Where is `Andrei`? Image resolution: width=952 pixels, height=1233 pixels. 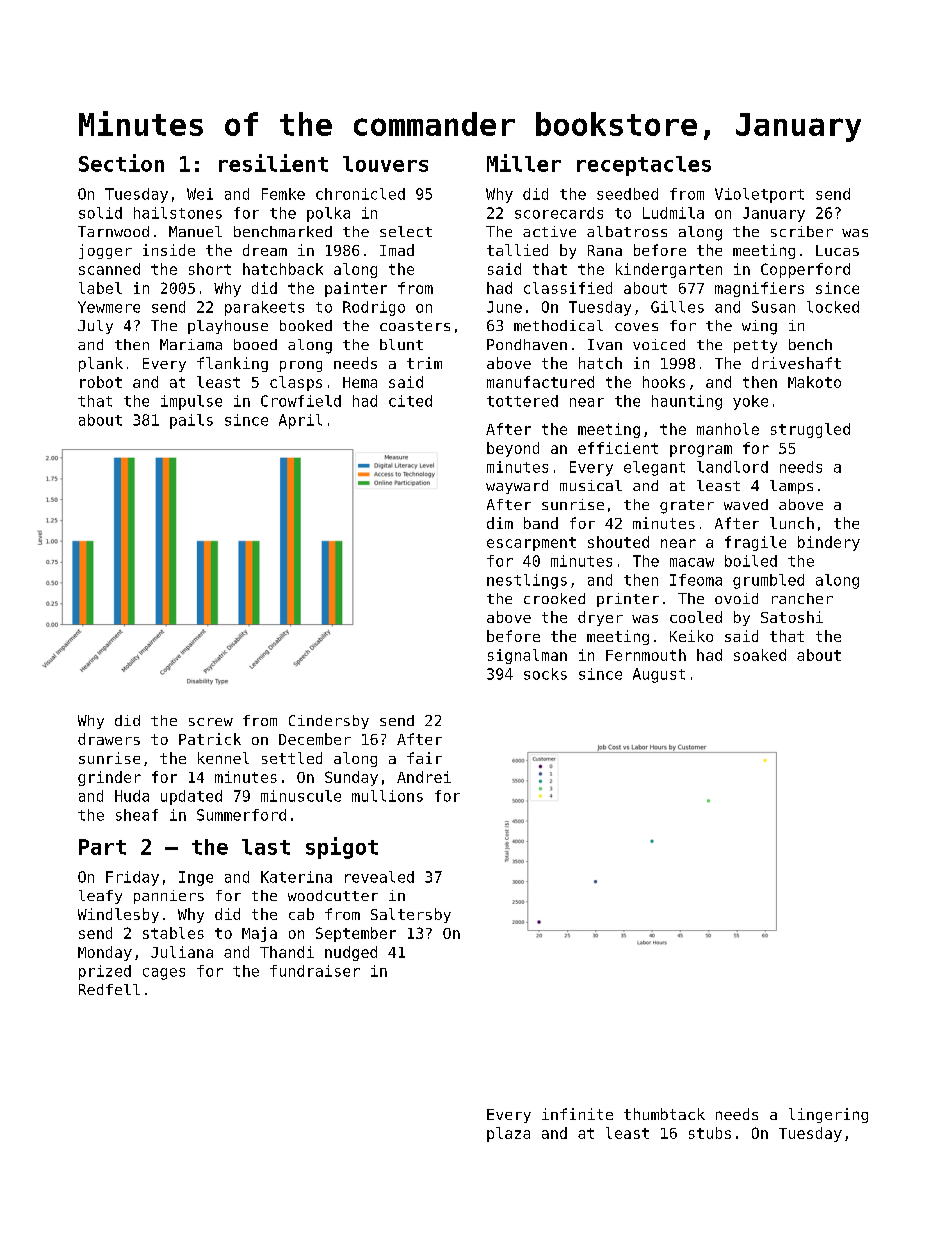 Andrei is located at coordinates (424, 777).
